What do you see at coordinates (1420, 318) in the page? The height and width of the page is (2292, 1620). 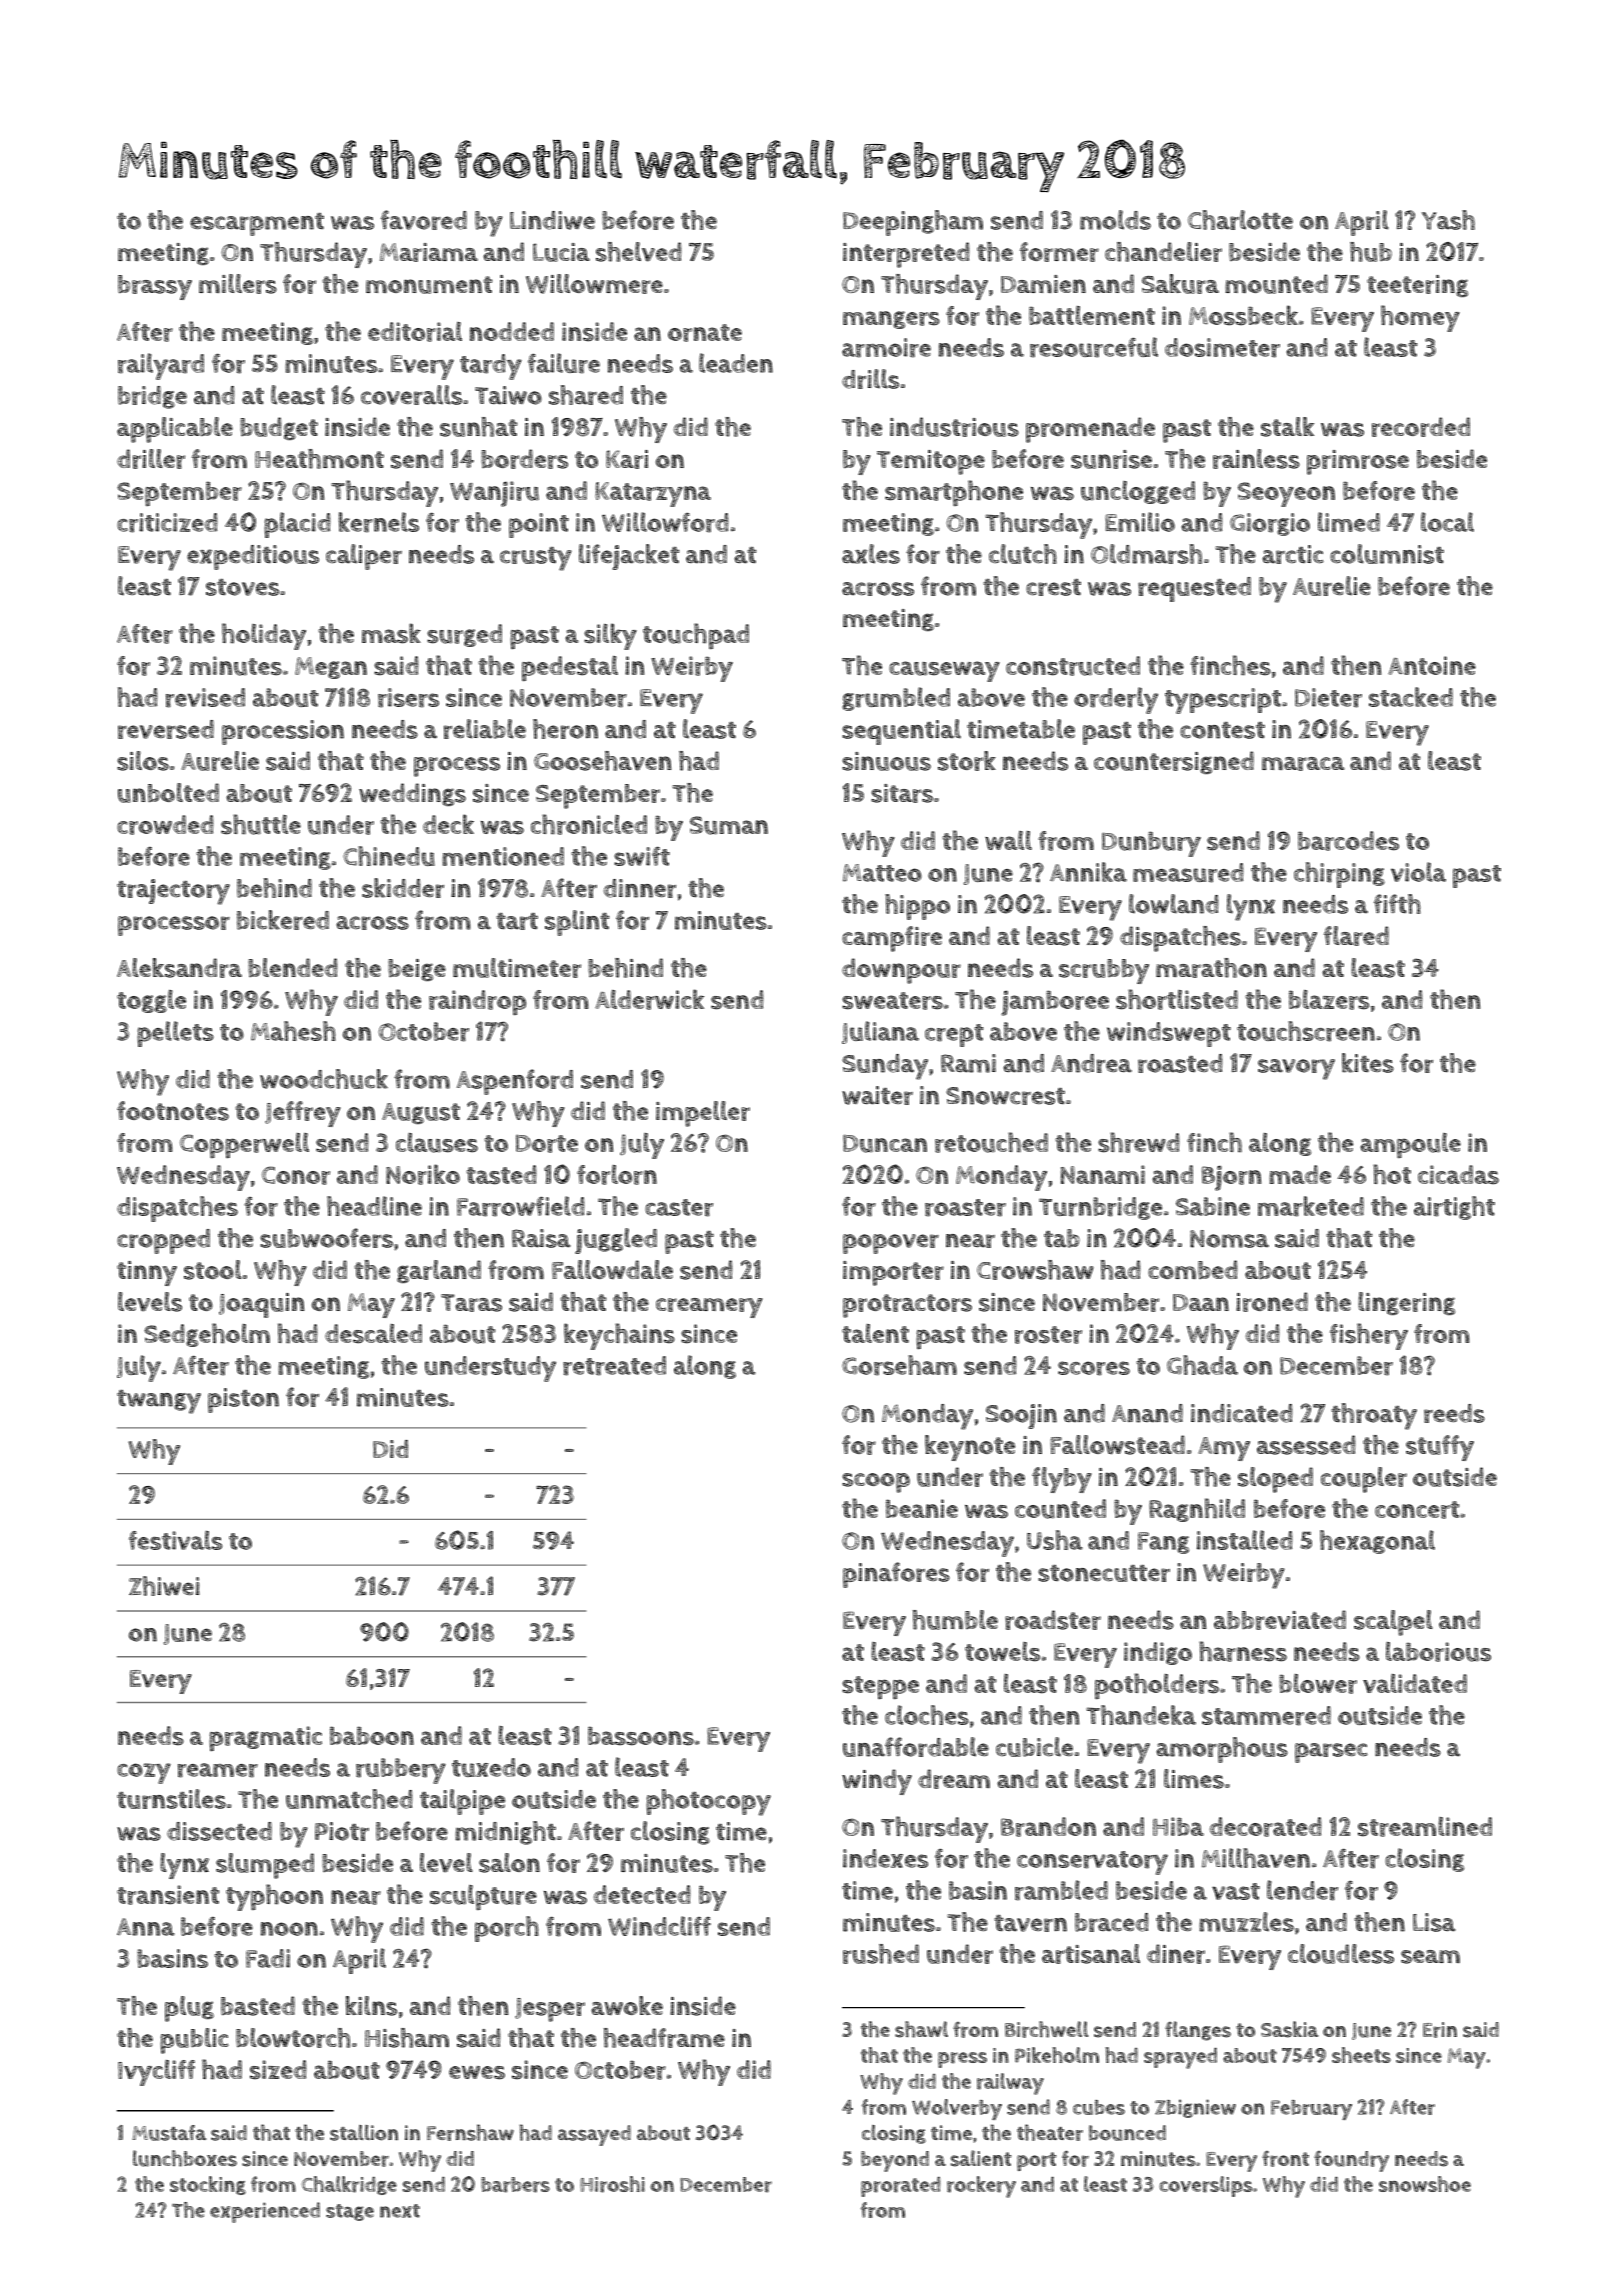 I see `homey` at bounding box center [1420, 318].
